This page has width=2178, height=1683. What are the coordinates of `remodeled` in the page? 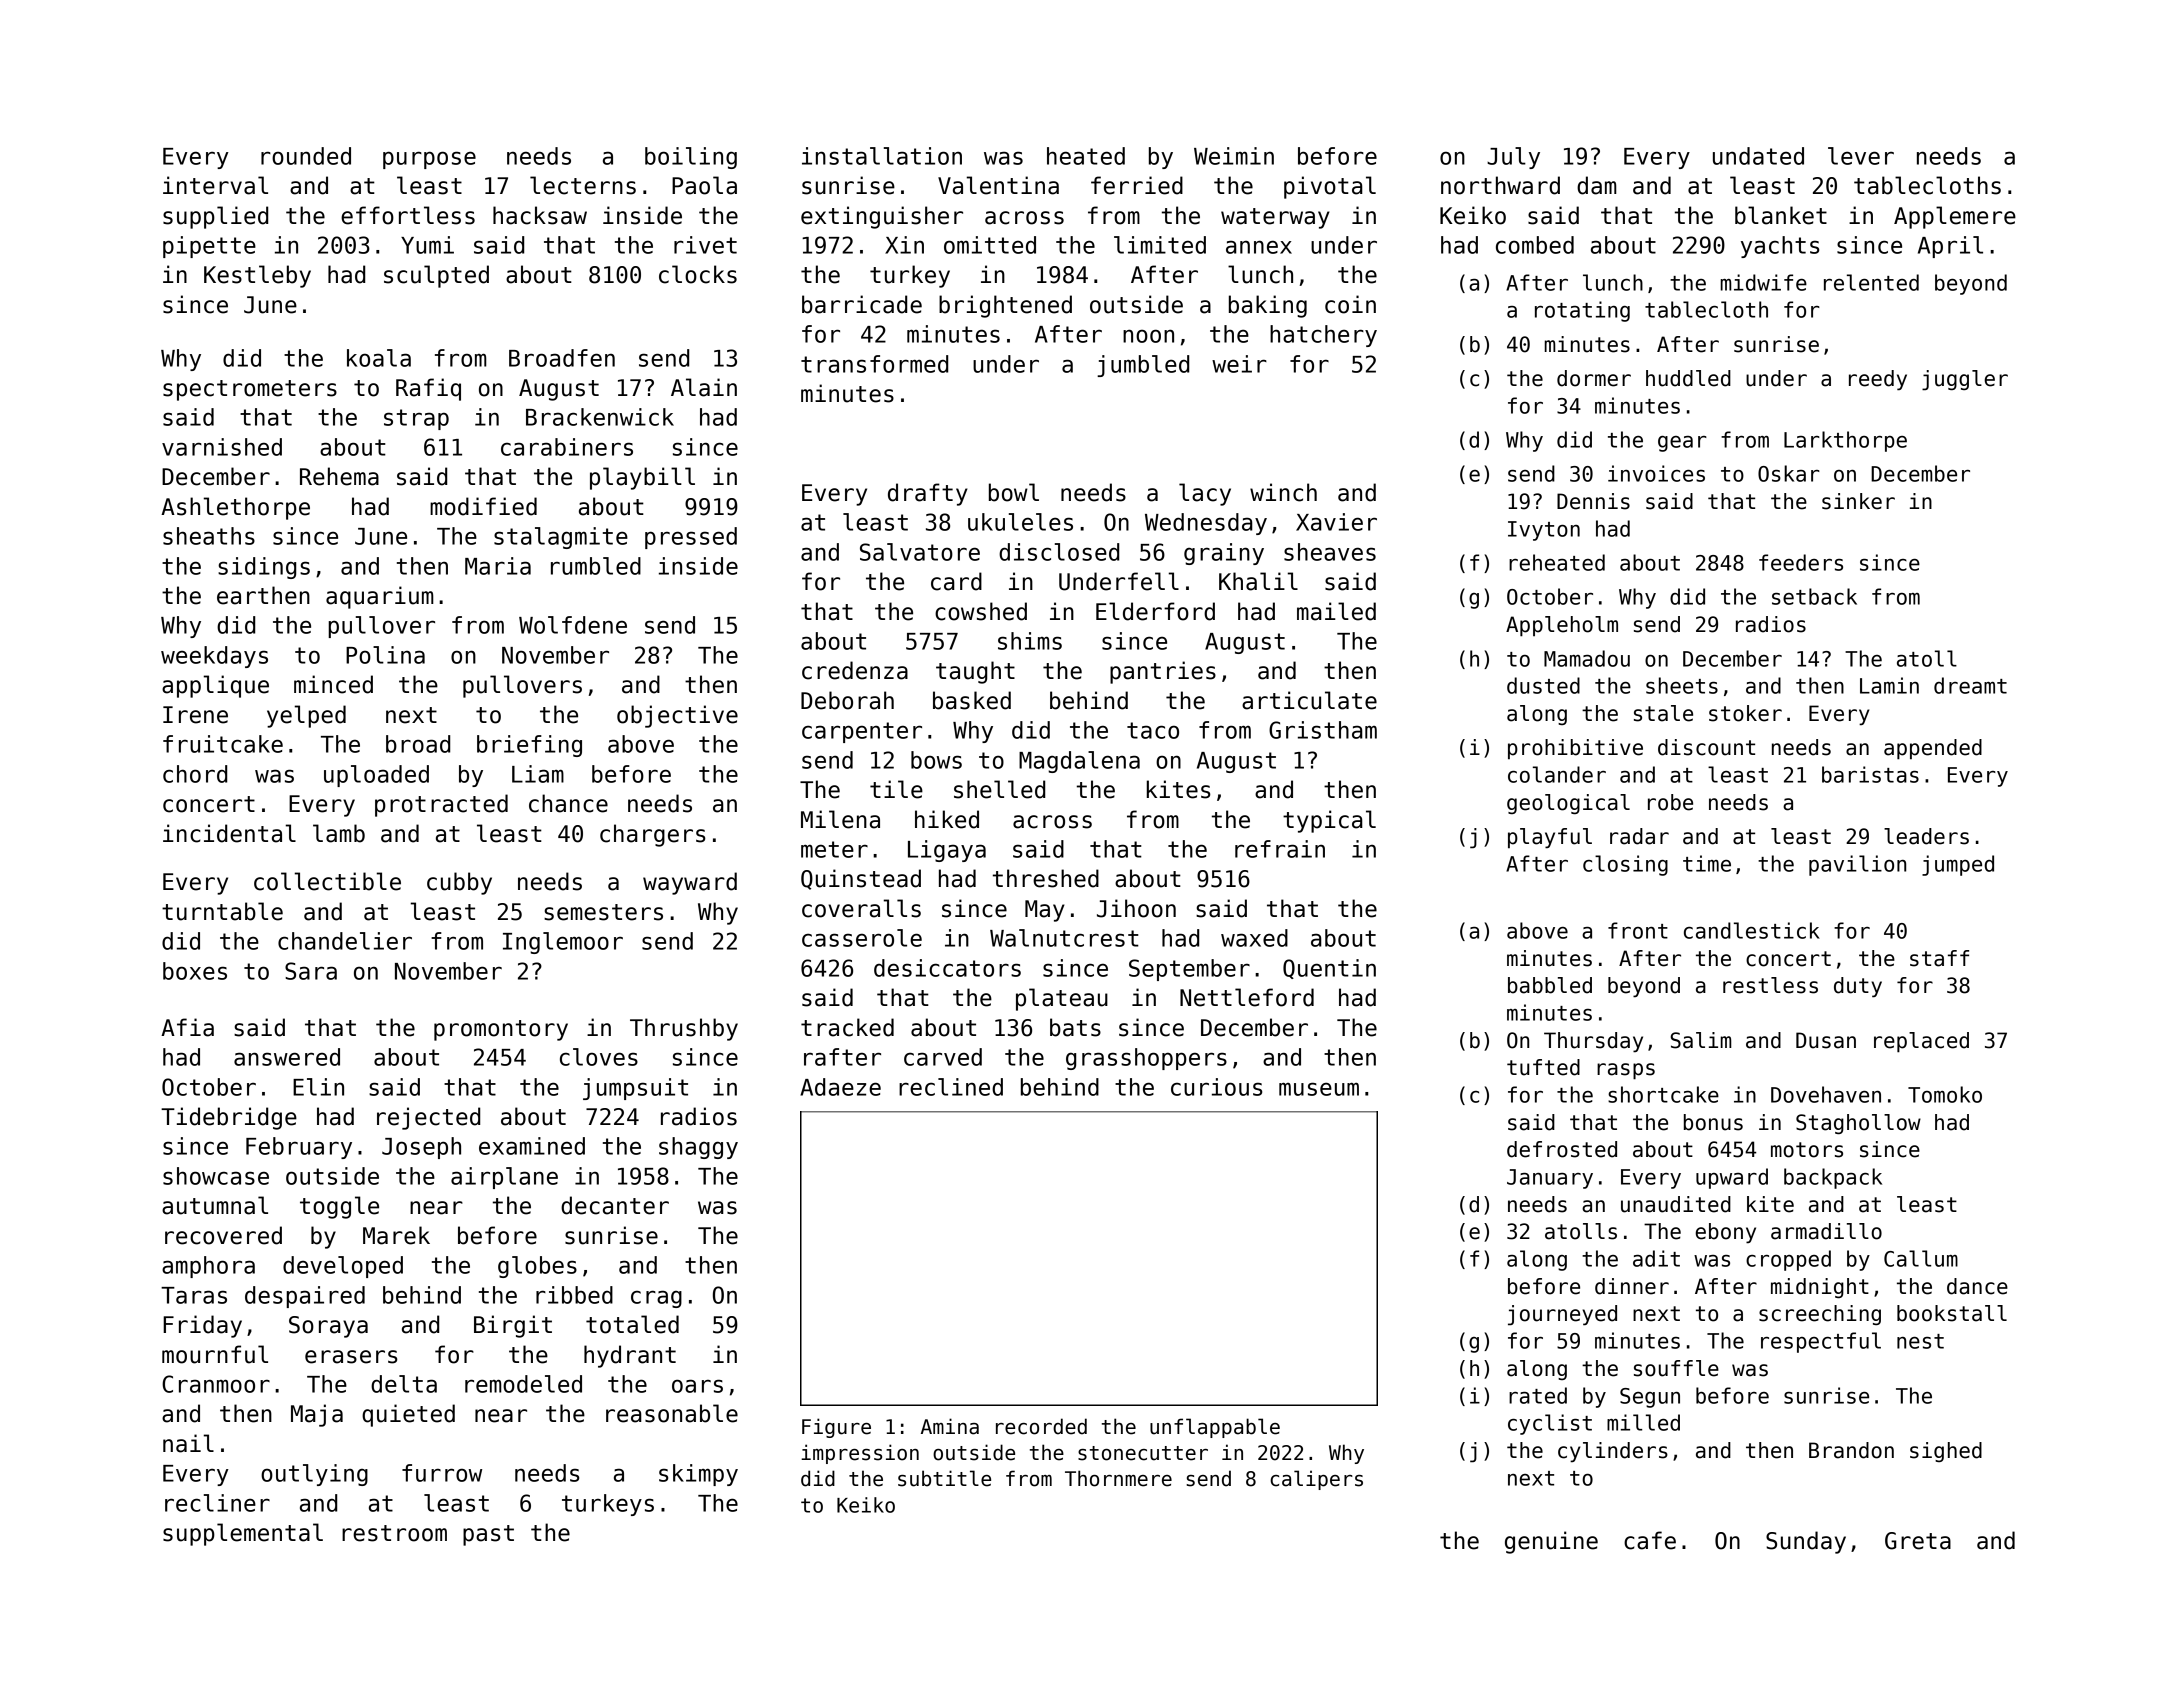 It's located at (523, 1384).
